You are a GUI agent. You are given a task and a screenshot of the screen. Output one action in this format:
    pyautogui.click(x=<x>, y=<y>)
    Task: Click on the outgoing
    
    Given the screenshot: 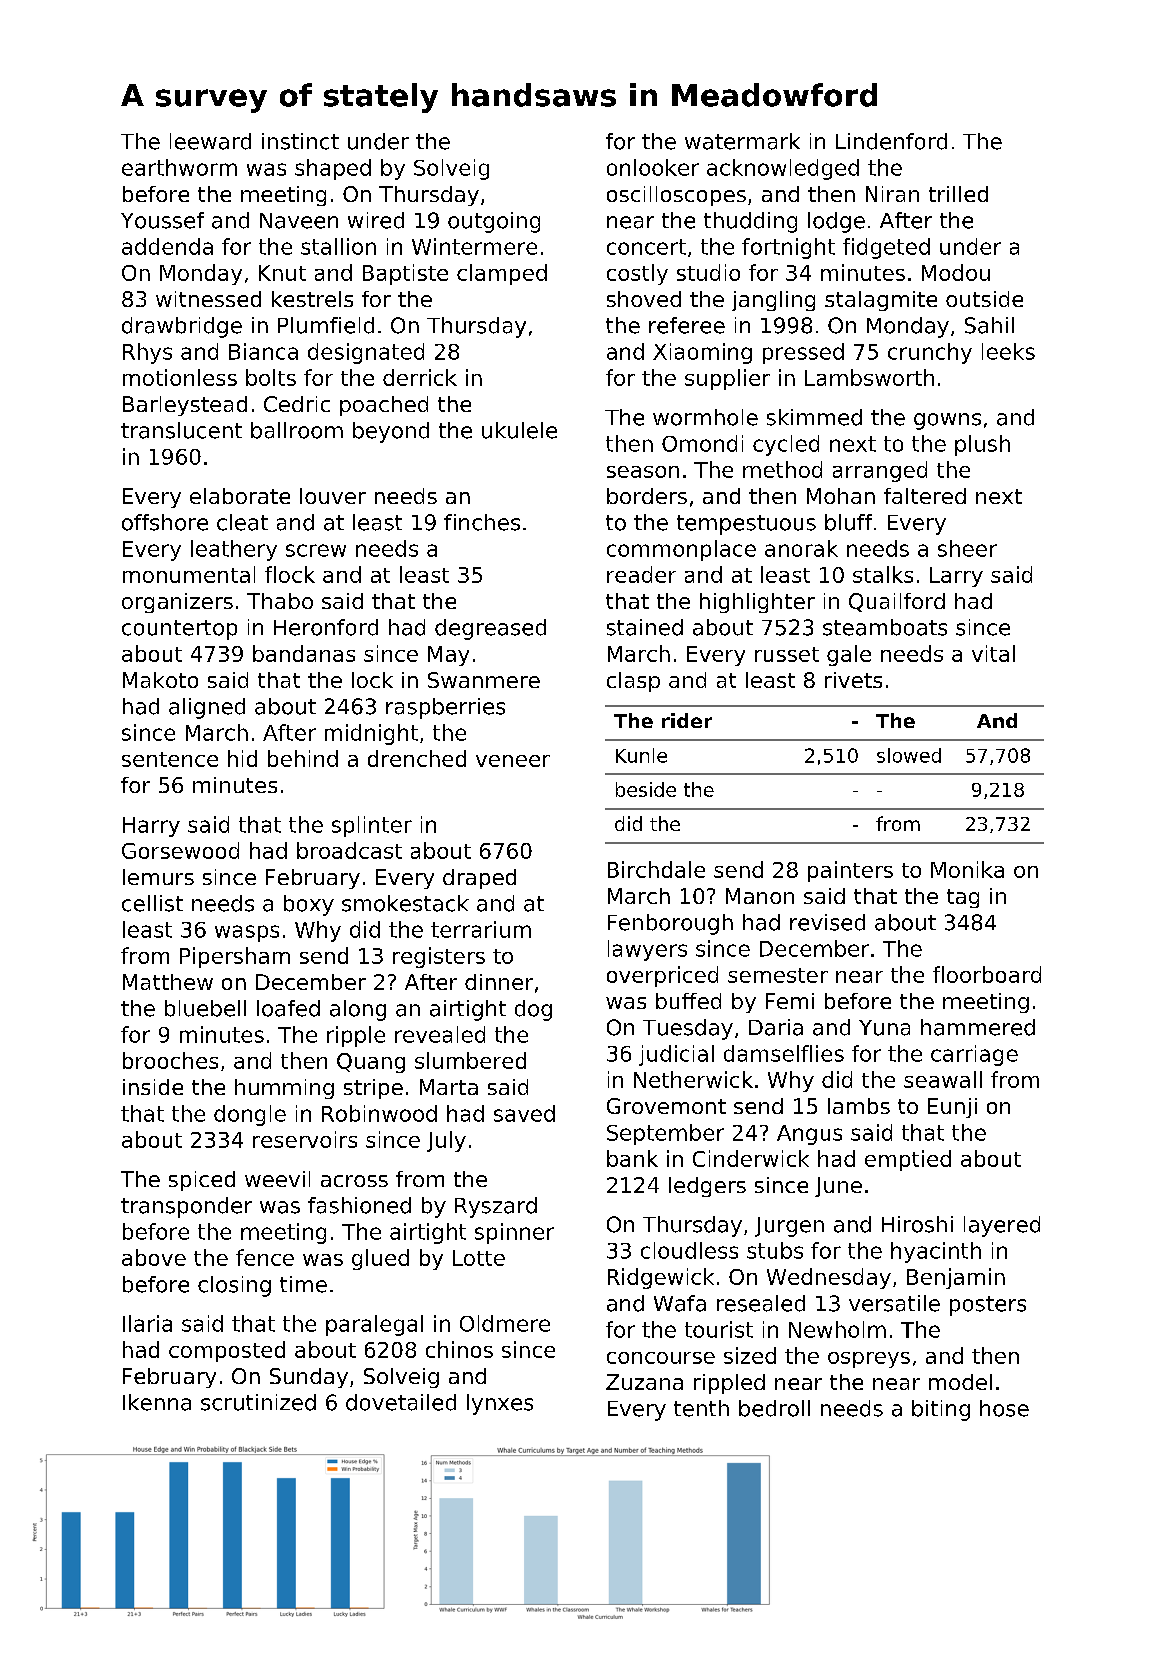 What is the action you would take?
    pyautogui.click(x=494, y=222)
